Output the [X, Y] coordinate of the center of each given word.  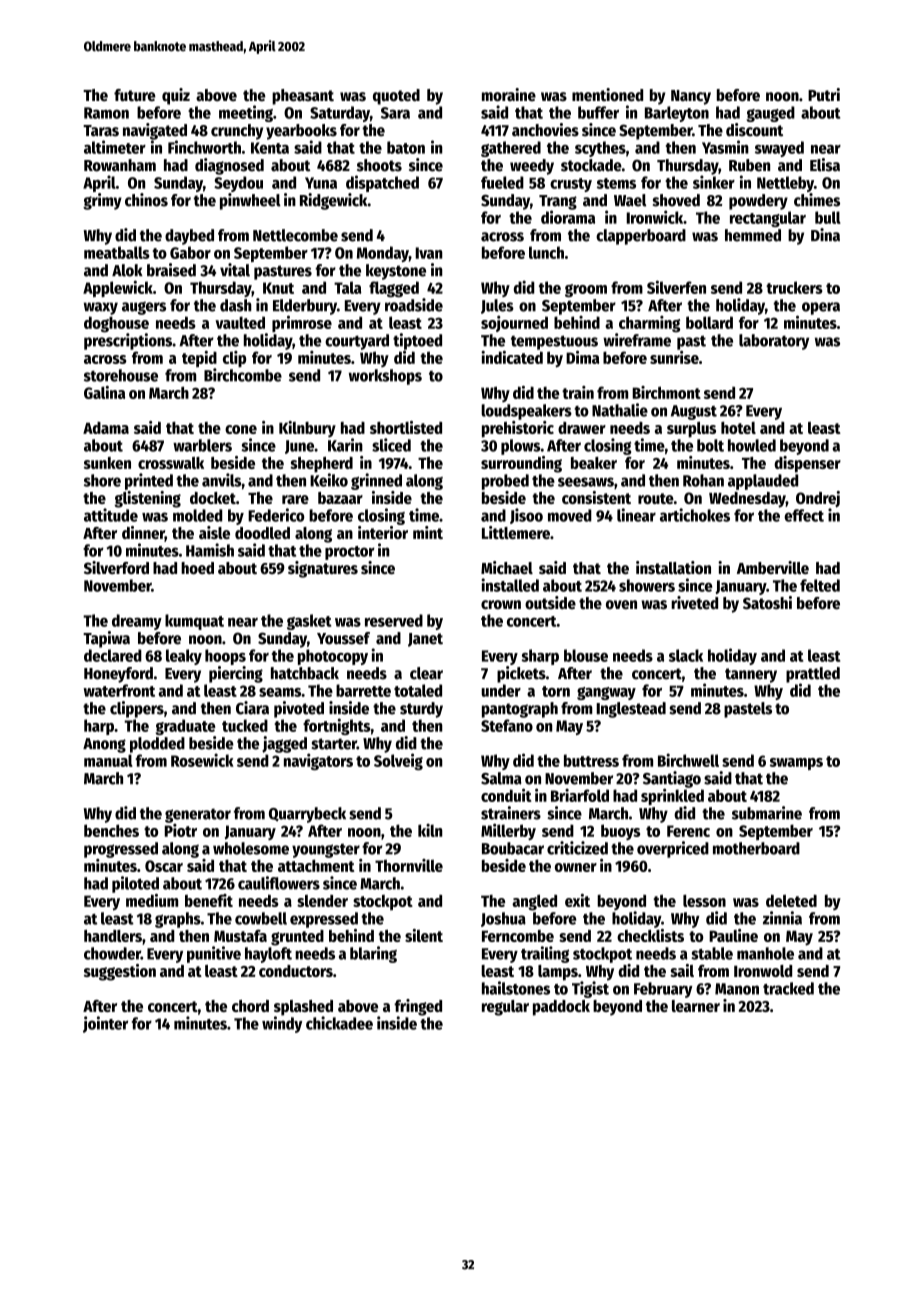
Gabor [190, 252]
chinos [146, 200]
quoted [396, 97]
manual [108, 760]
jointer [105, 1024]
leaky [184, 657]
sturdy [421, 710]
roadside [414, 305]
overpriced [673, 849]
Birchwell [688, 760]
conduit [506, 795]
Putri [824, 95]
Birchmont [666, 392]
